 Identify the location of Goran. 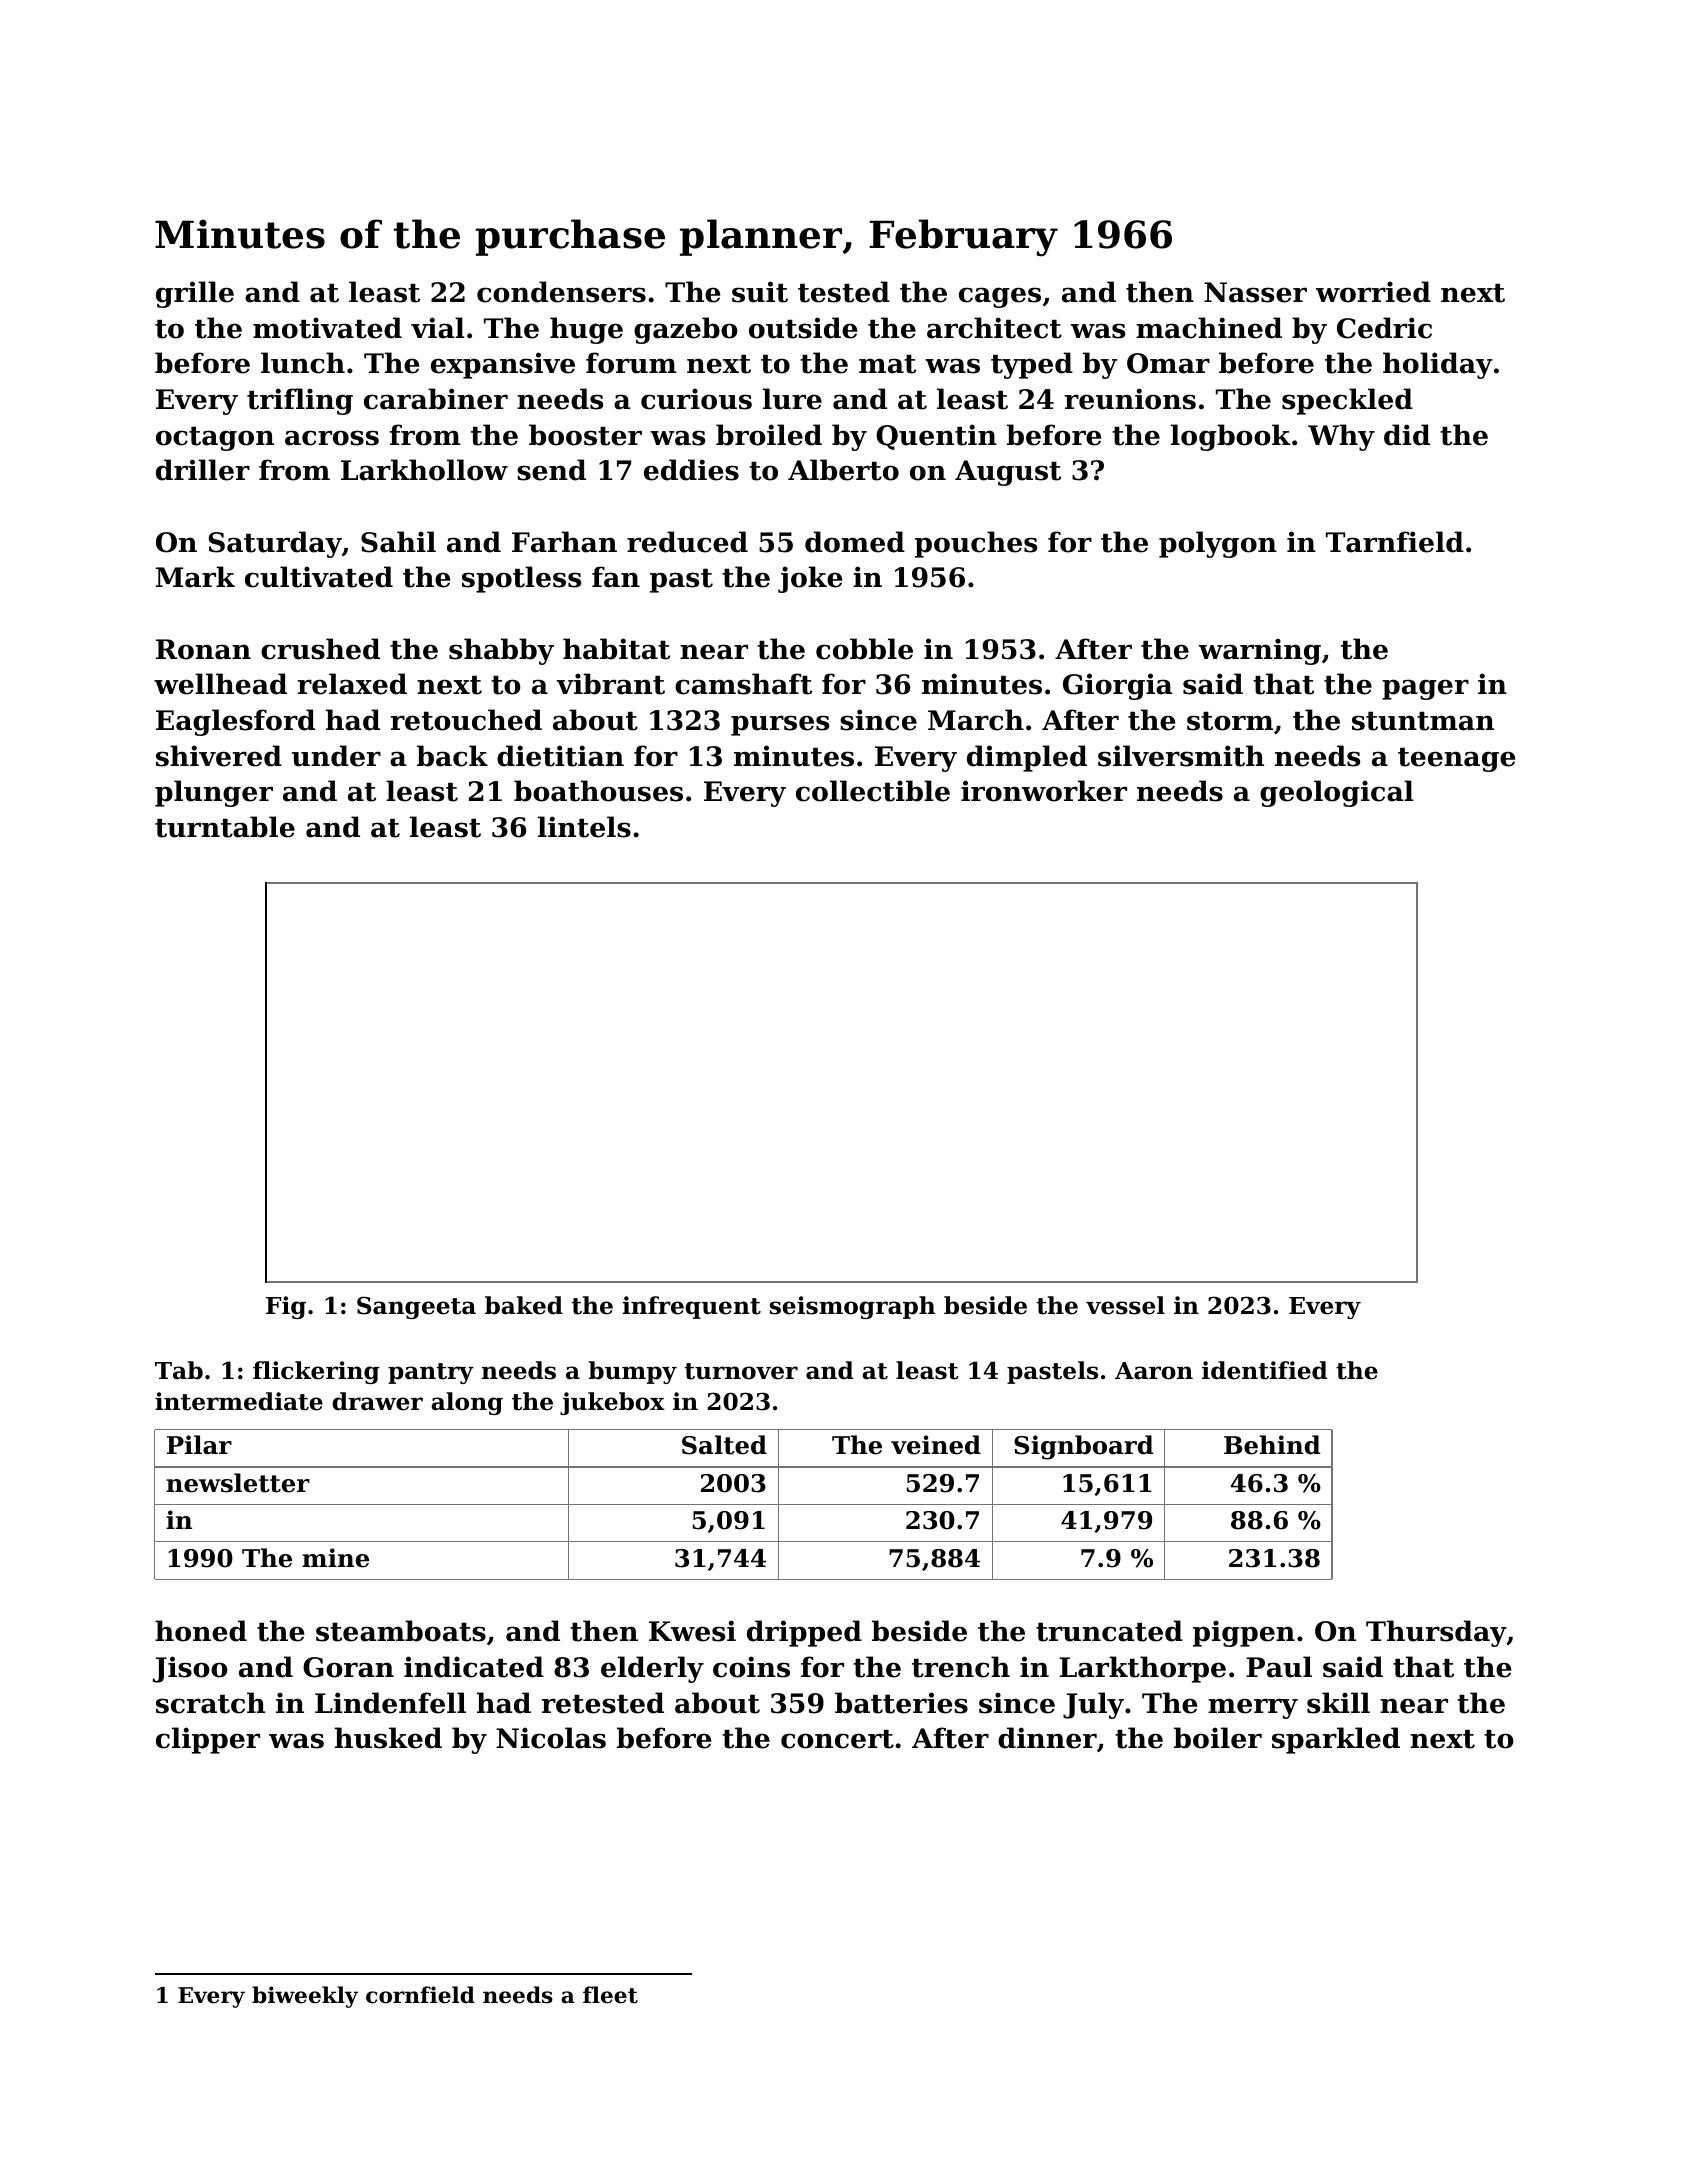
(348, 1667).
